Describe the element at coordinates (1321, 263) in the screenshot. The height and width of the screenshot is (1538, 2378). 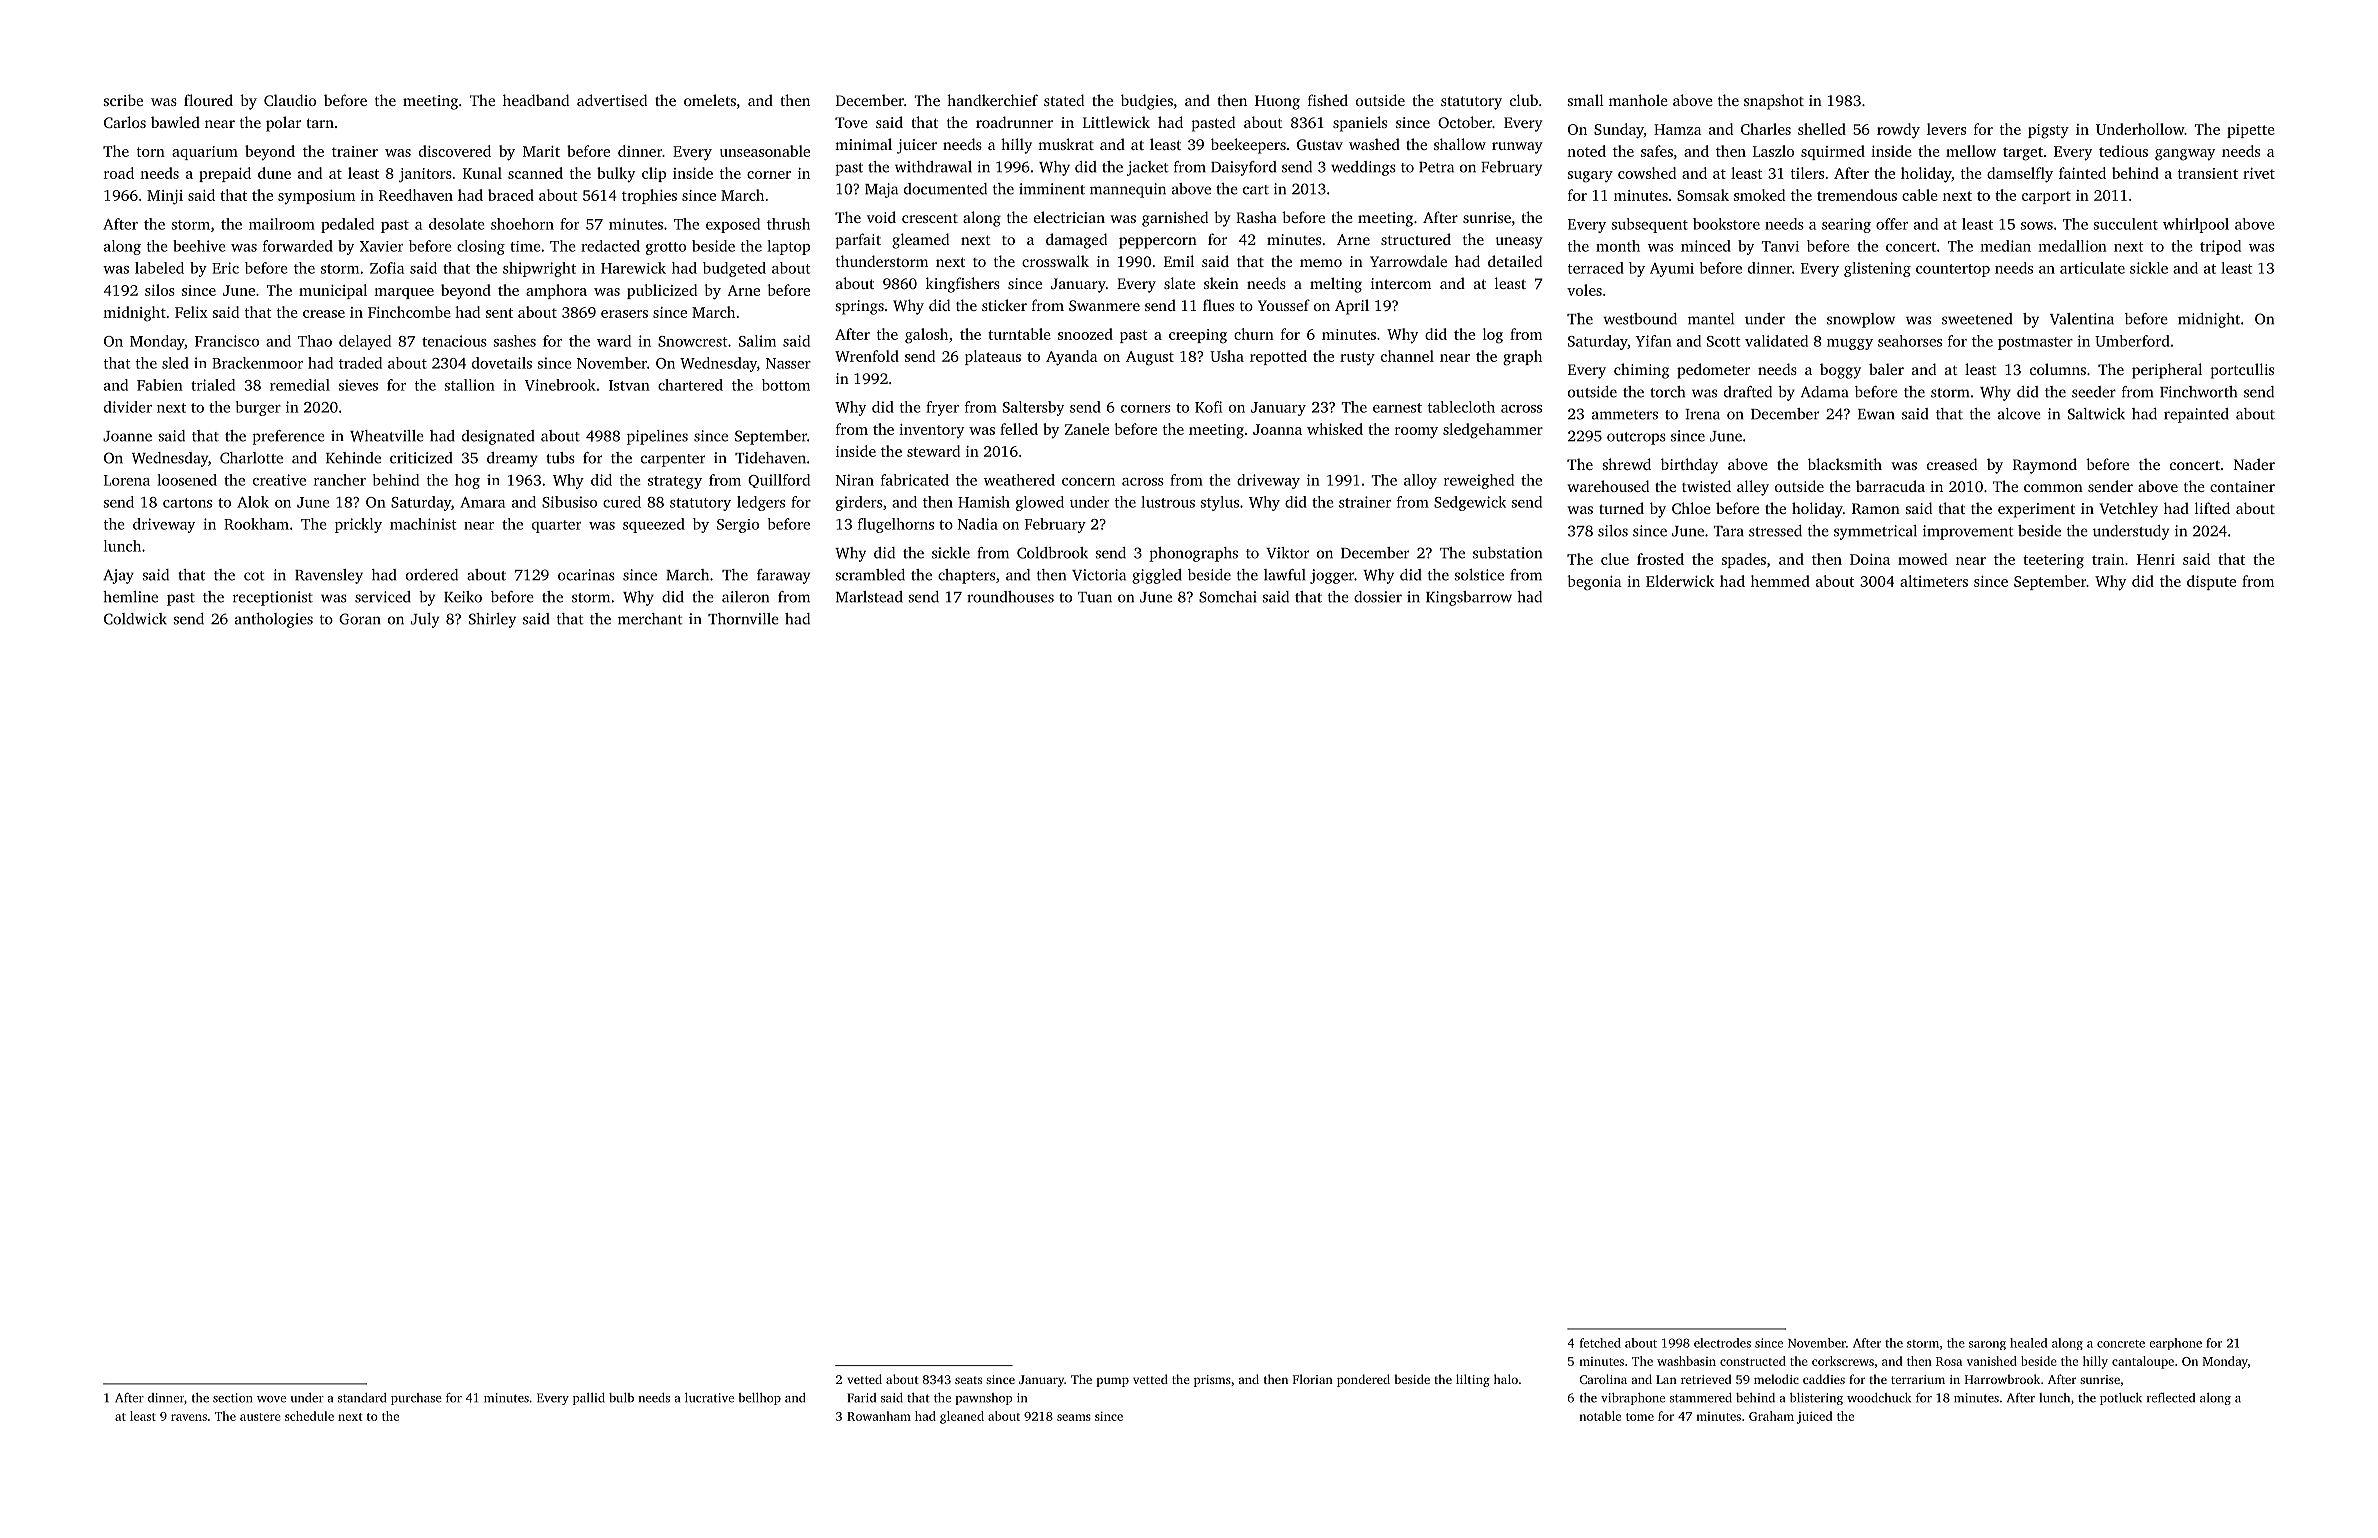
I see `memo` at that location.
